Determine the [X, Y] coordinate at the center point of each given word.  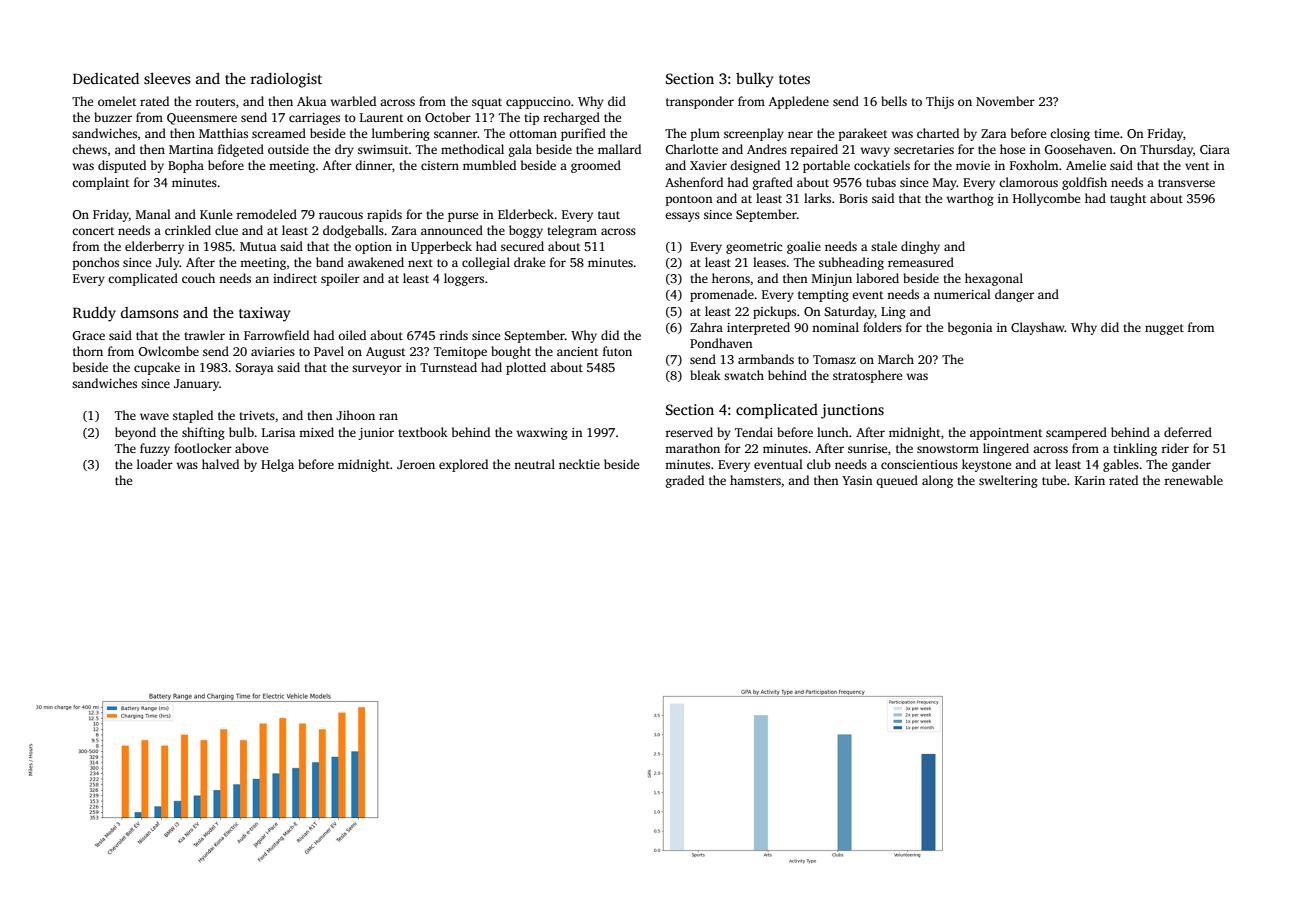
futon [617, 351]
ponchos [95, 263]
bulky [754, 80]
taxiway [264, 314]
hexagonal [994, 279]
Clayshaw [1038, 328]
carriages [314, 119]
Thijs [940, 102]
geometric [754, 248]
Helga [277, 465]
